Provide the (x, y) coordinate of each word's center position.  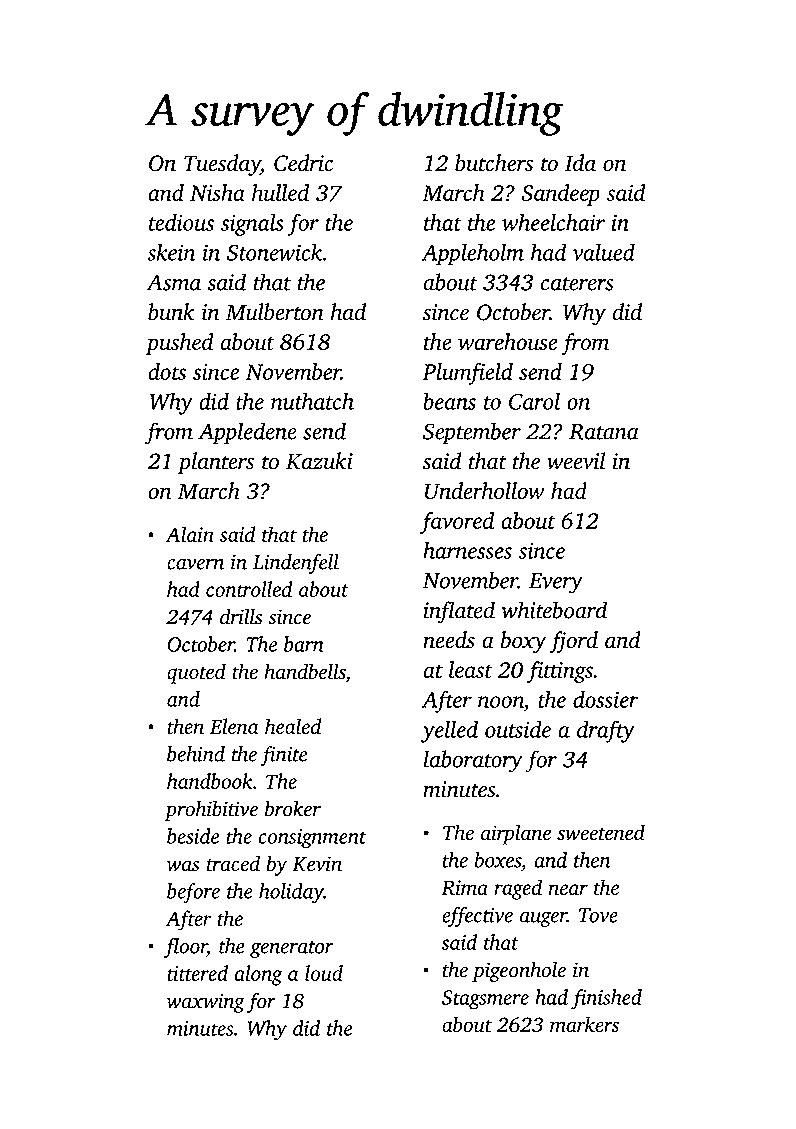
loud (324, 973)
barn (304, 644)
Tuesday (222, 165)
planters (216, 463)
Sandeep (560, 195)
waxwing (206, 1003)
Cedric (303, 163)
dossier (606, 699)
